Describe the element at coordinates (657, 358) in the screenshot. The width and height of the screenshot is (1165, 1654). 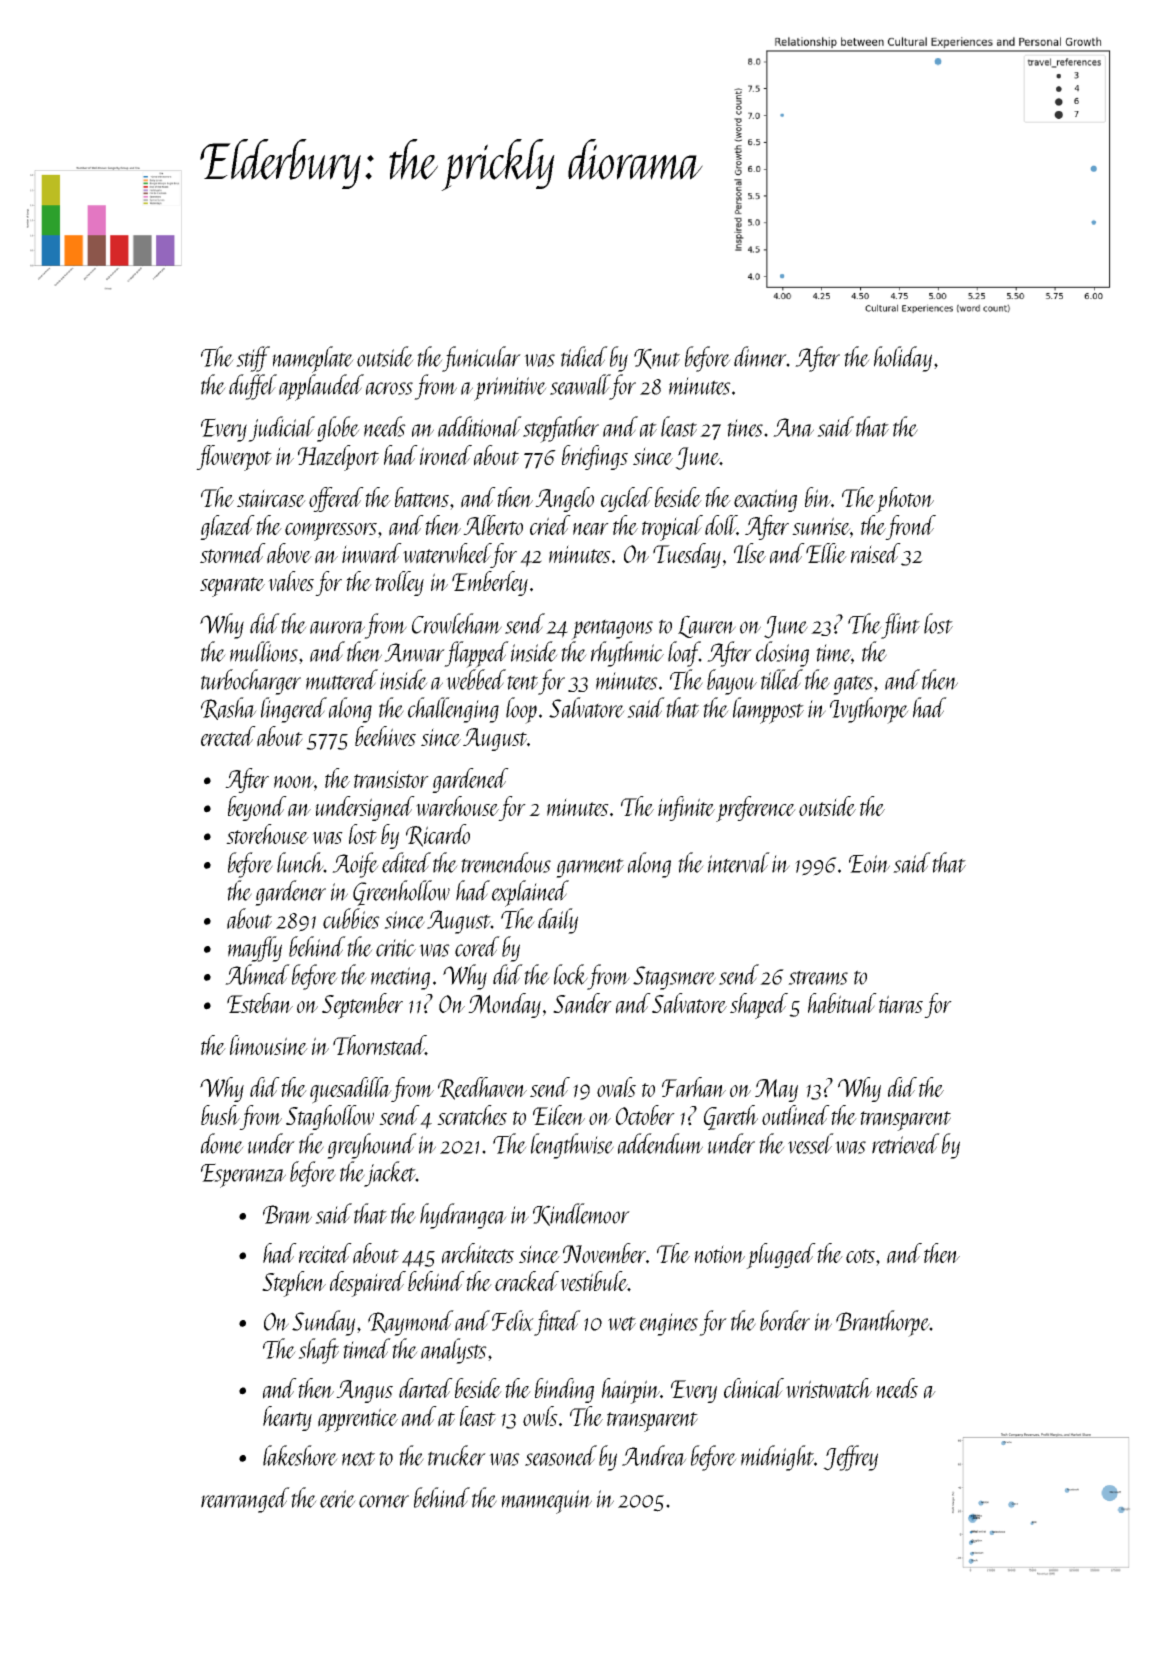
I see `Knut` at that location.
